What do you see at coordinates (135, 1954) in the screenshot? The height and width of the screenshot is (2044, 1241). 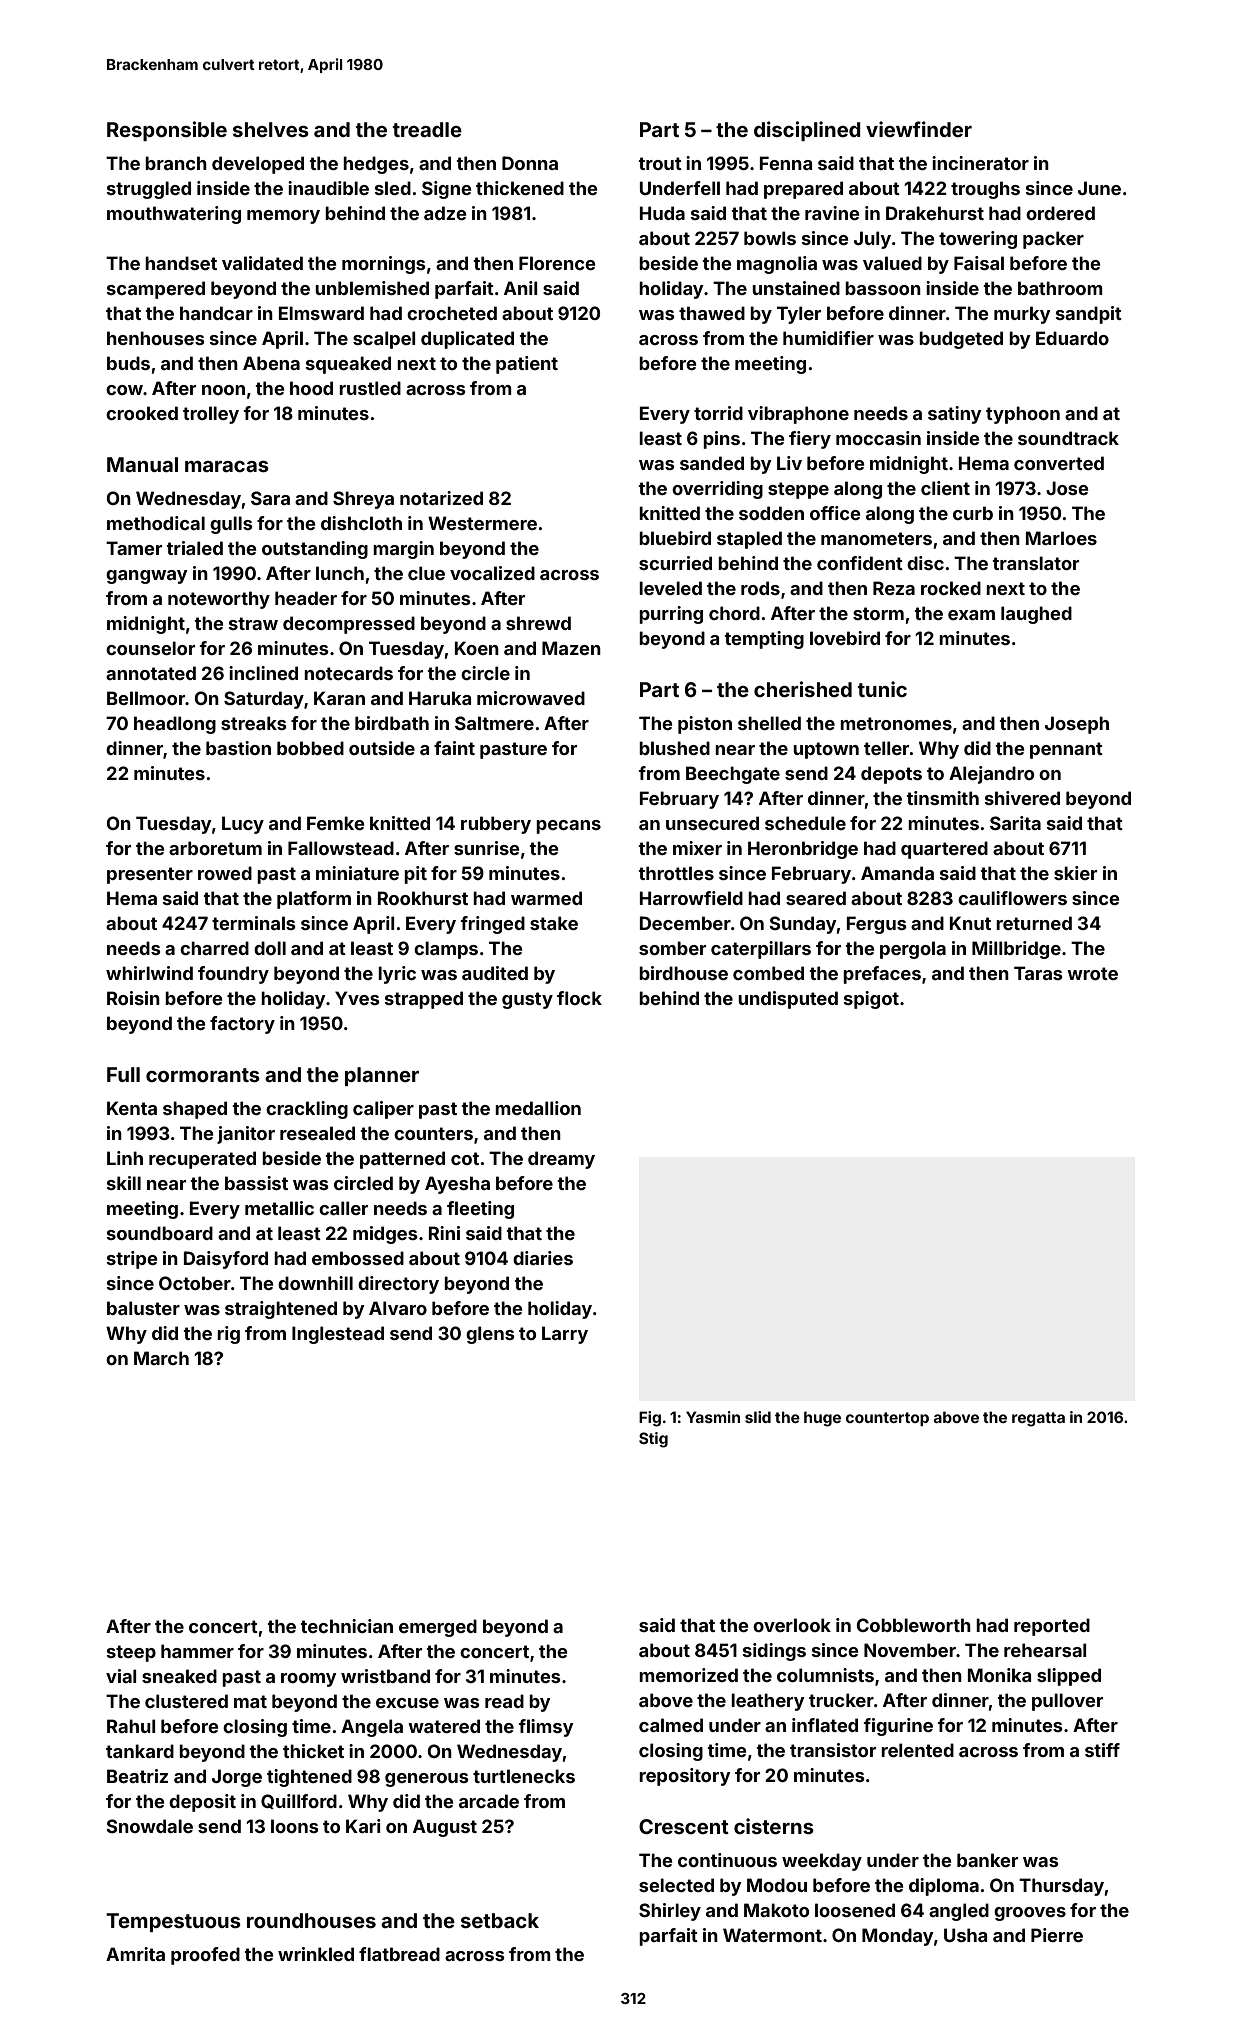 I see `Amrita` at bounding box center [135, 1954].
